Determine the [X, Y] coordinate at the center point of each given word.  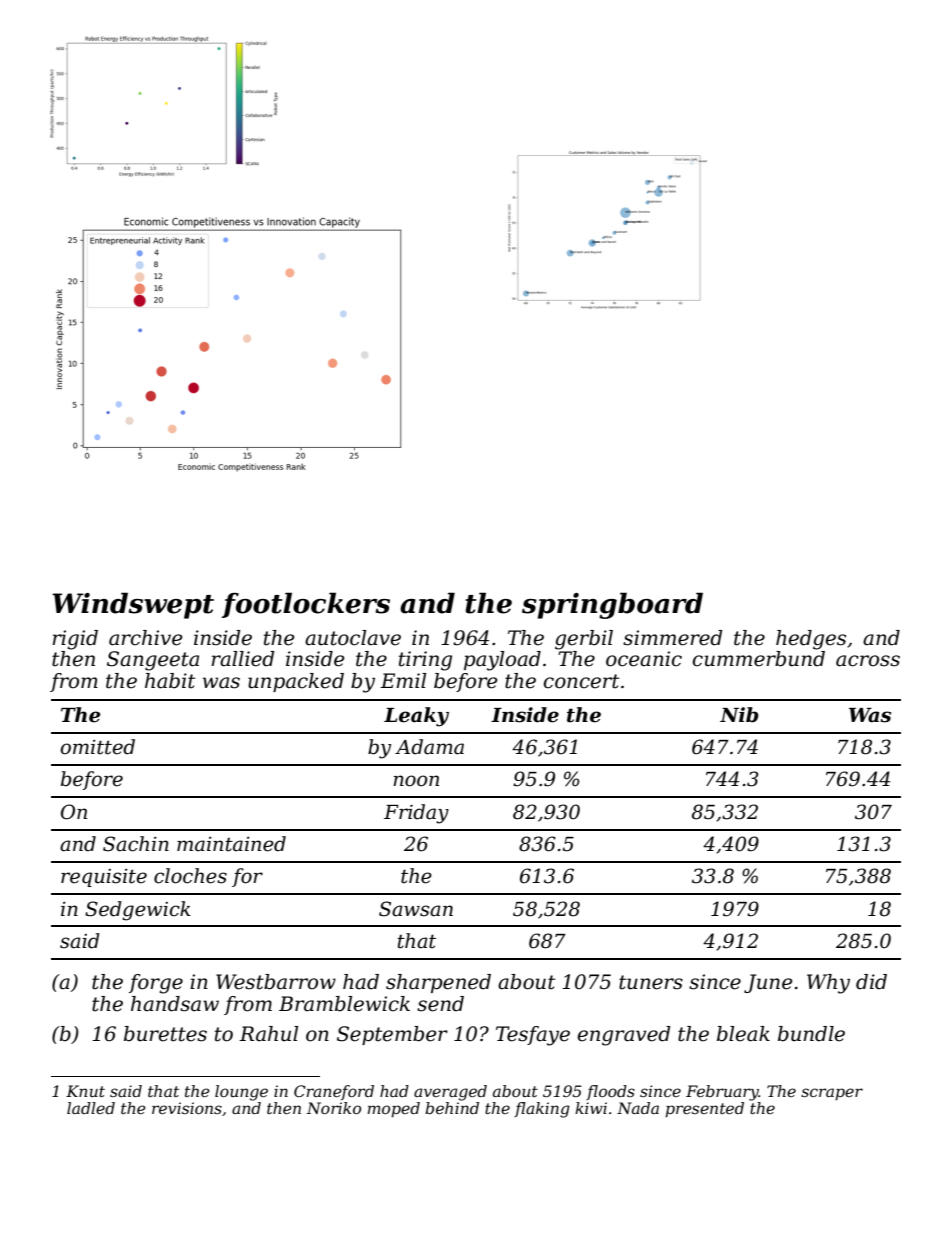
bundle [811, 1034]
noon [416, 781]
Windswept [133, 605]
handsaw [175, 1004]
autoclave [353, 638]
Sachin [136, 844]
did [871, 982]
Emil [403, 680]
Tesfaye [533, 1036]
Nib [739, 715]
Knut [85, 1091]
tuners [651, 982]
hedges [811, 640]
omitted [97, 747]
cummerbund [759, 659]
